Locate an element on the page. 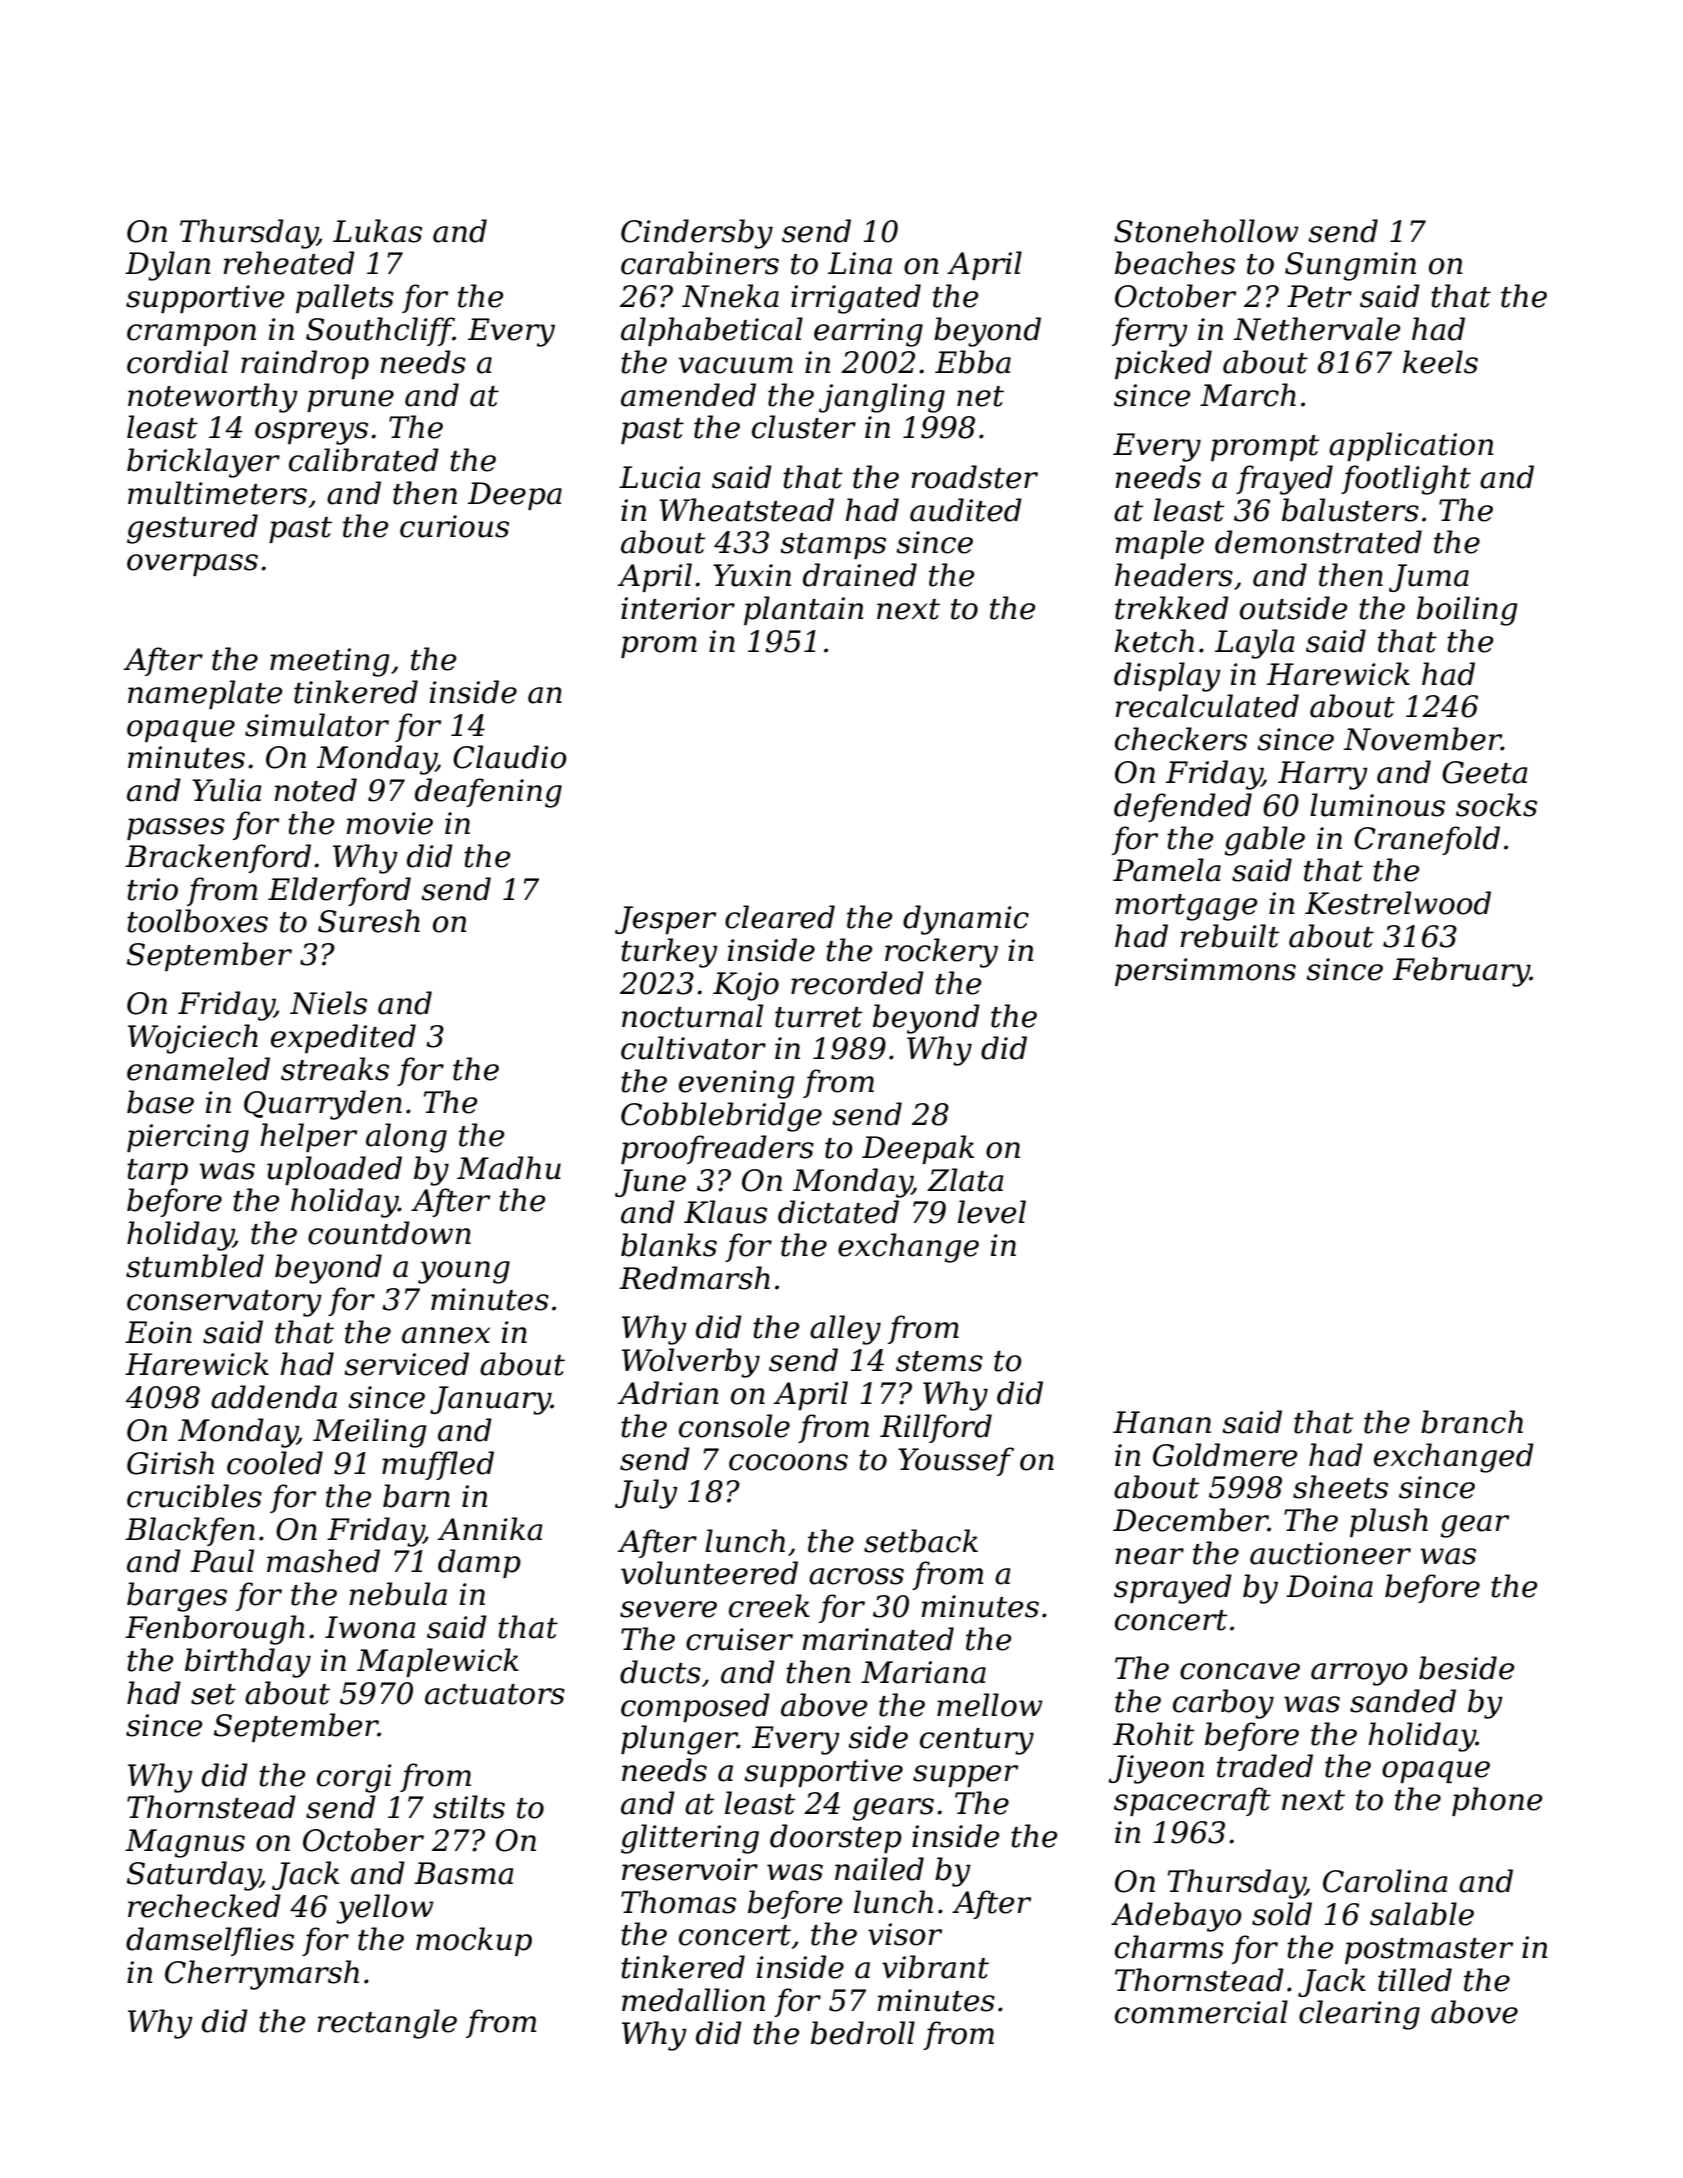  Cindersby is located at coordinates (697, 234).
